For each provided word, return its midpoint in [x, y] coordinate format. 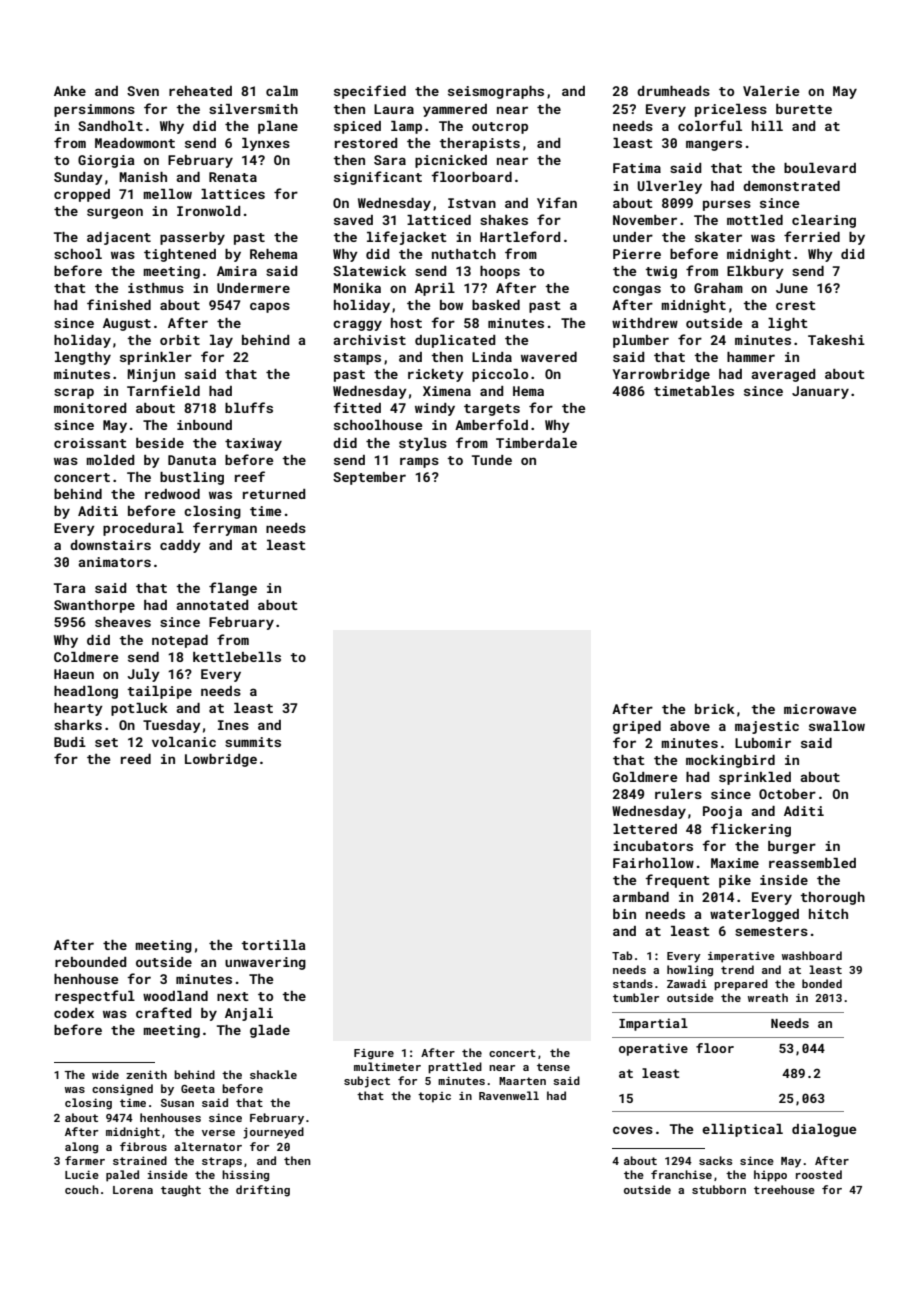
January [820, 392]
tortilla [273, 945]
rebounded [91, 962]
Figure [374, 1054]
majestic [767, 727]
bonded [822, 983]
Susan [177, 1103]
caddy [180, 546]
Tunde [492, 460]
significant [378, 178]
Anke [70, 91]
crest [796, 305]
